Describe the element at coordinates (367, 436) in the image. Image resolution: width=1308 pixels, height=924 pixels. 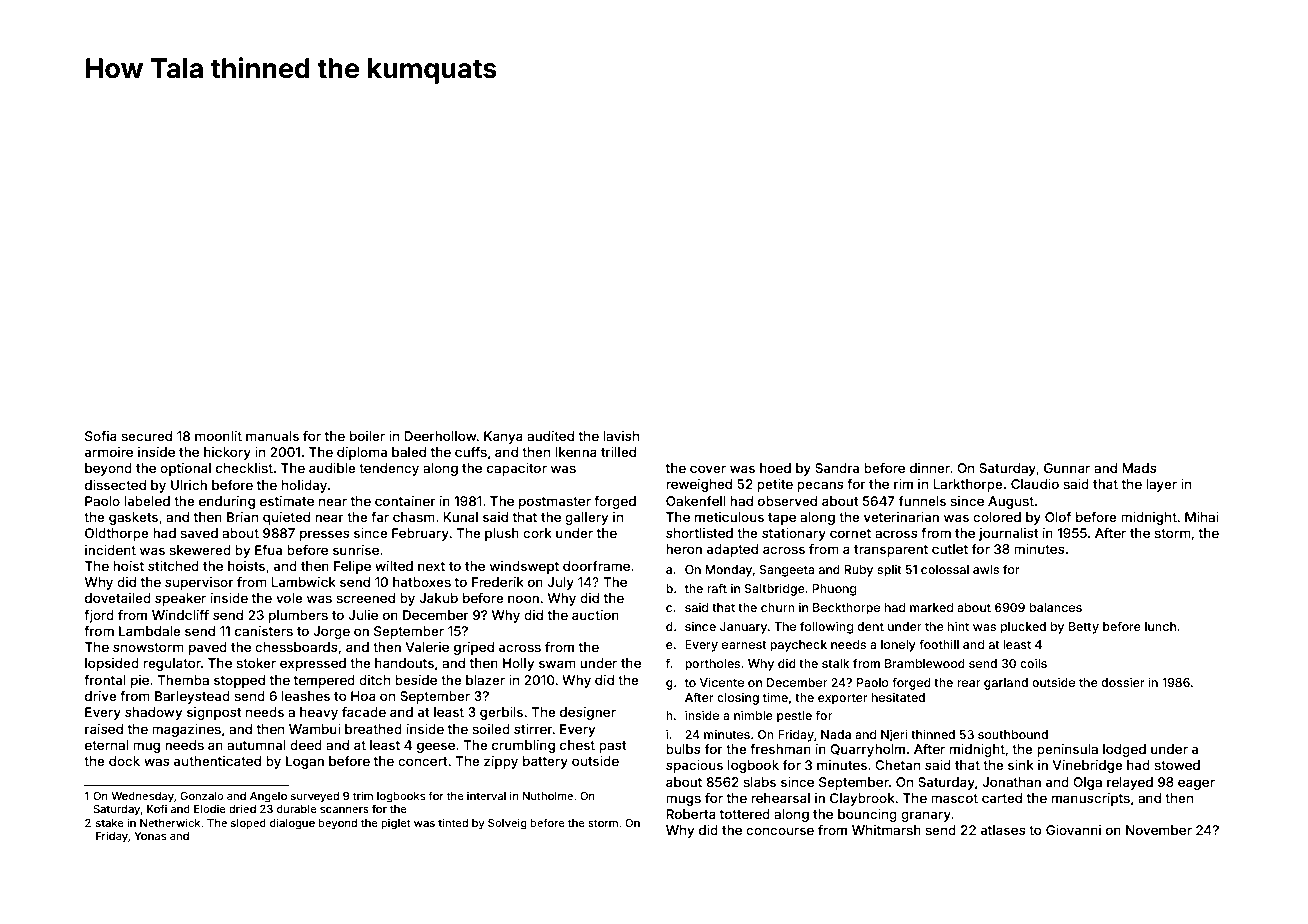
I see `boiler` at that location.
